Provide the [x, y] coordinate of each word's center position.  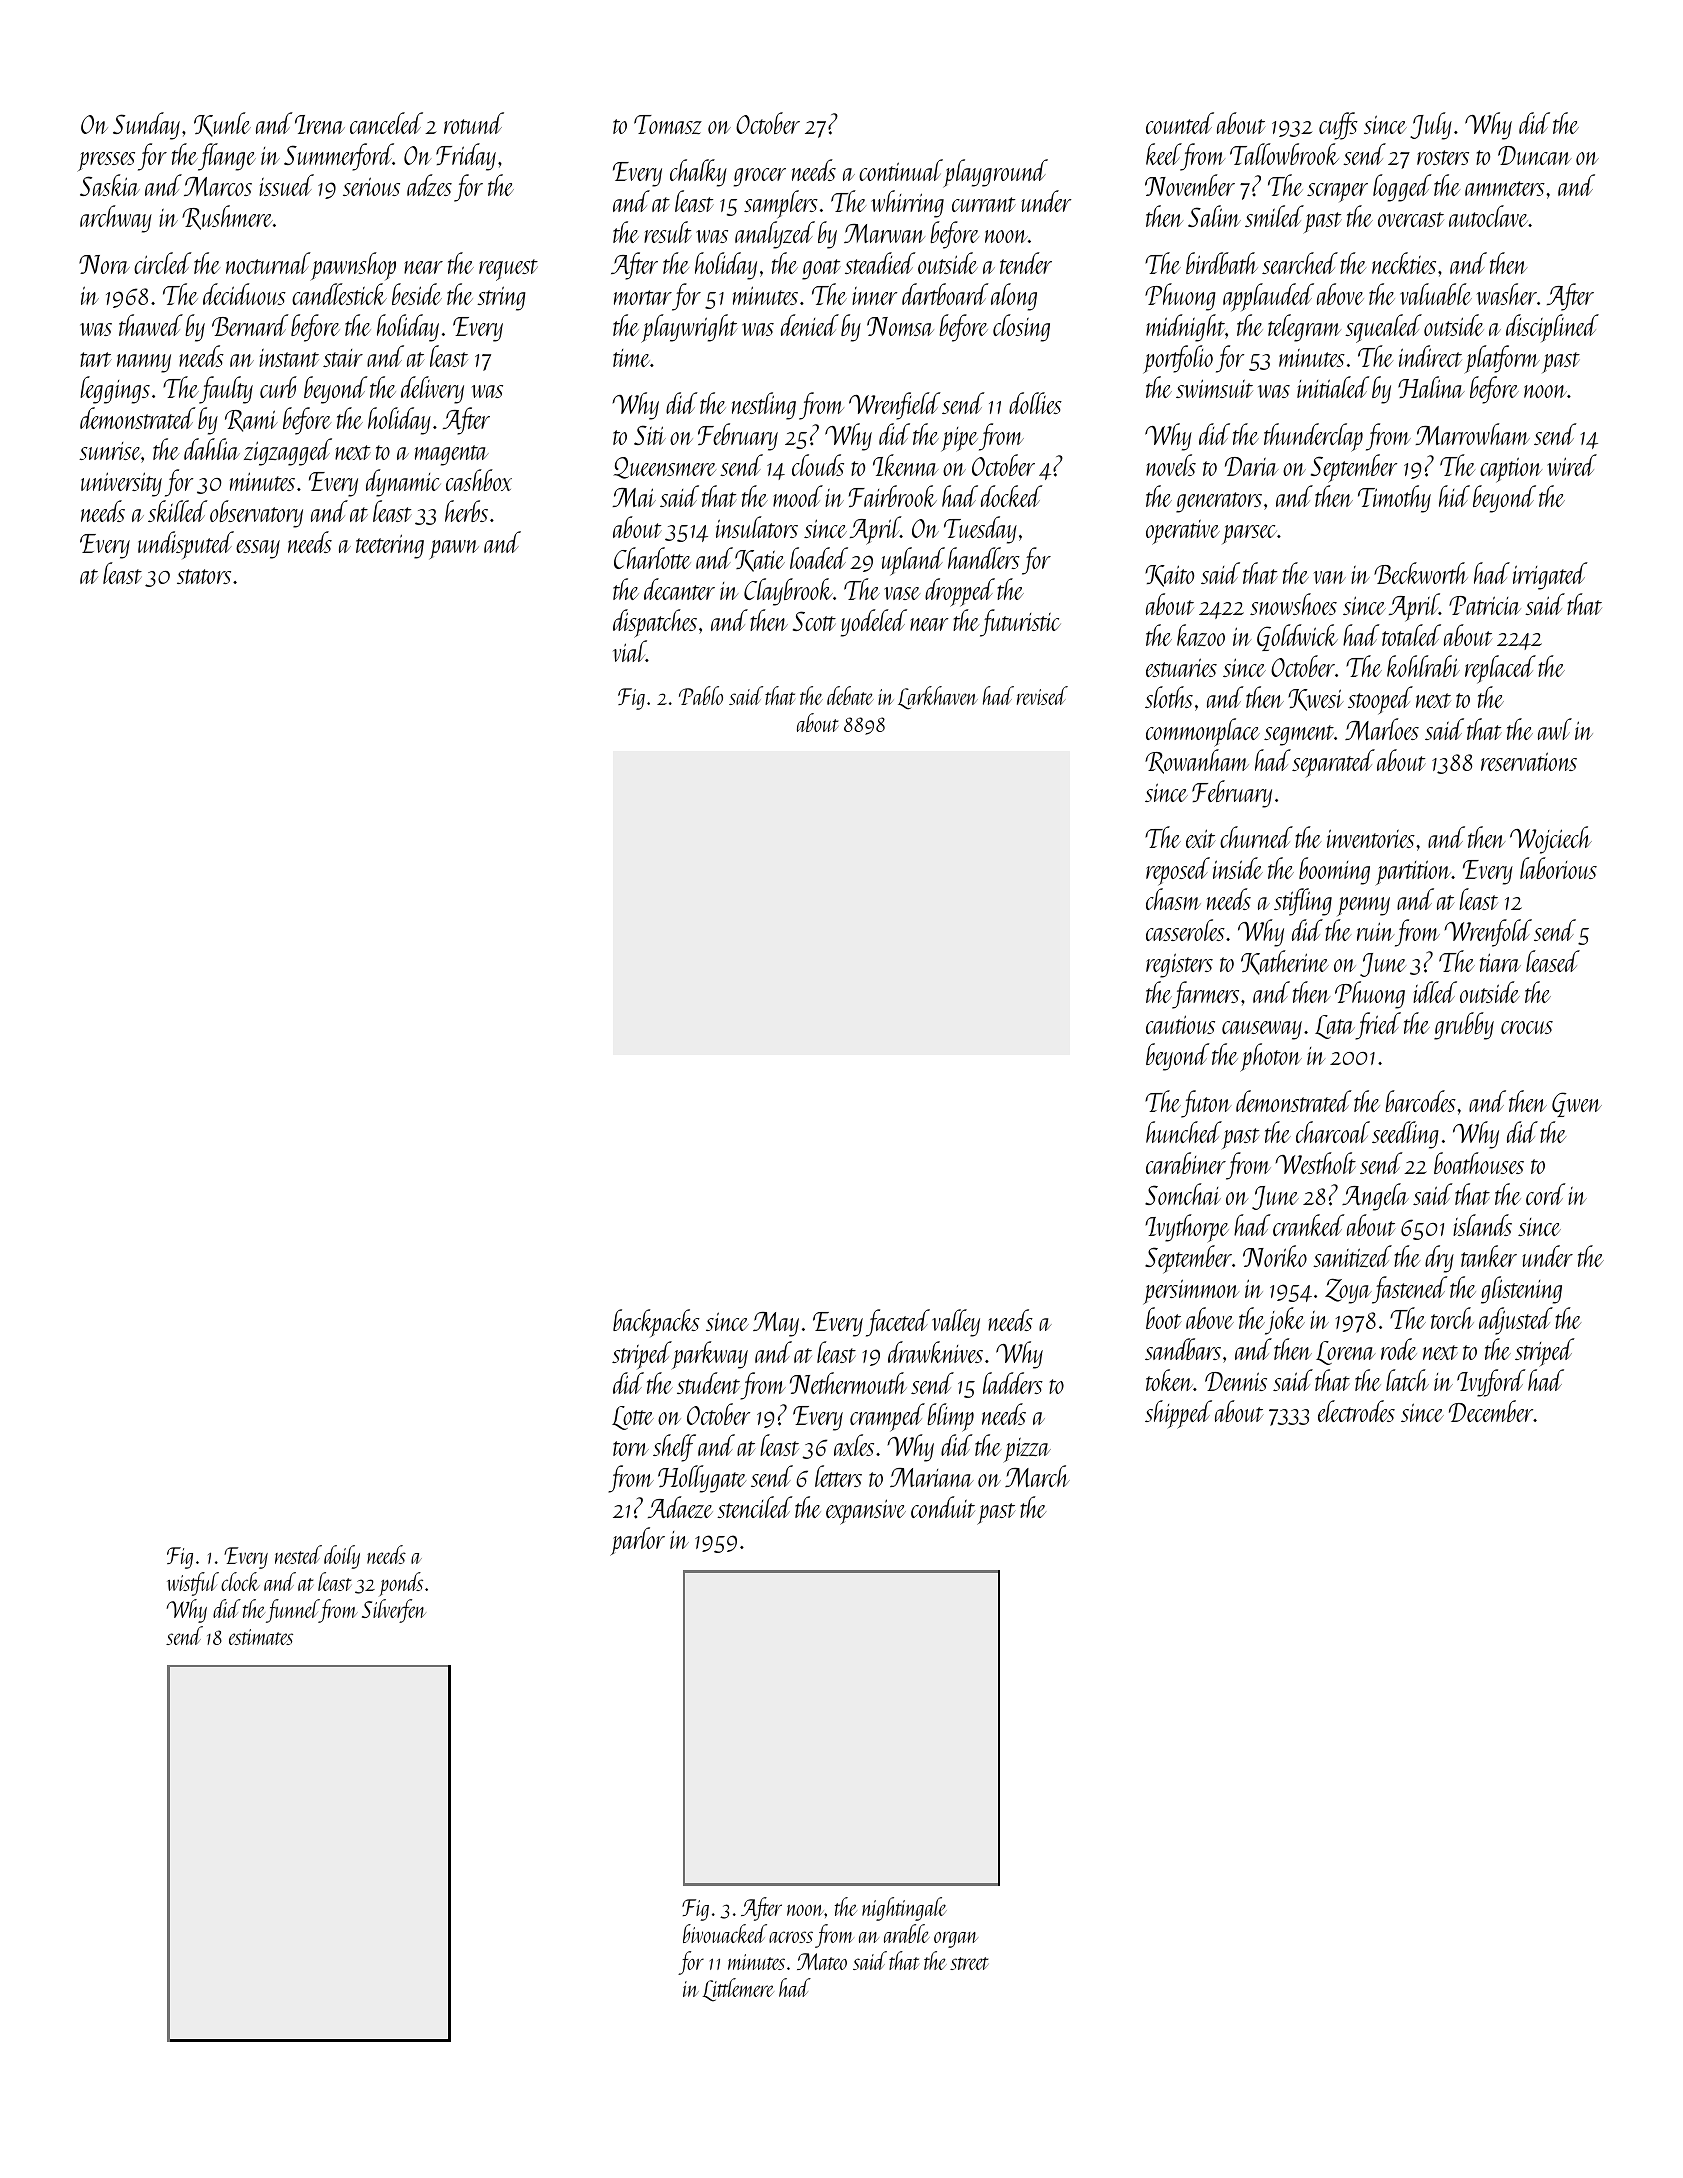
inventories [1371, 838]
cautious [1180, 1024]
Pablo [701, 695]
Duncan [1534, 155]
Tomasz [668, 124]
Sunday [146, 126]
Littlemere [738, 1990]
